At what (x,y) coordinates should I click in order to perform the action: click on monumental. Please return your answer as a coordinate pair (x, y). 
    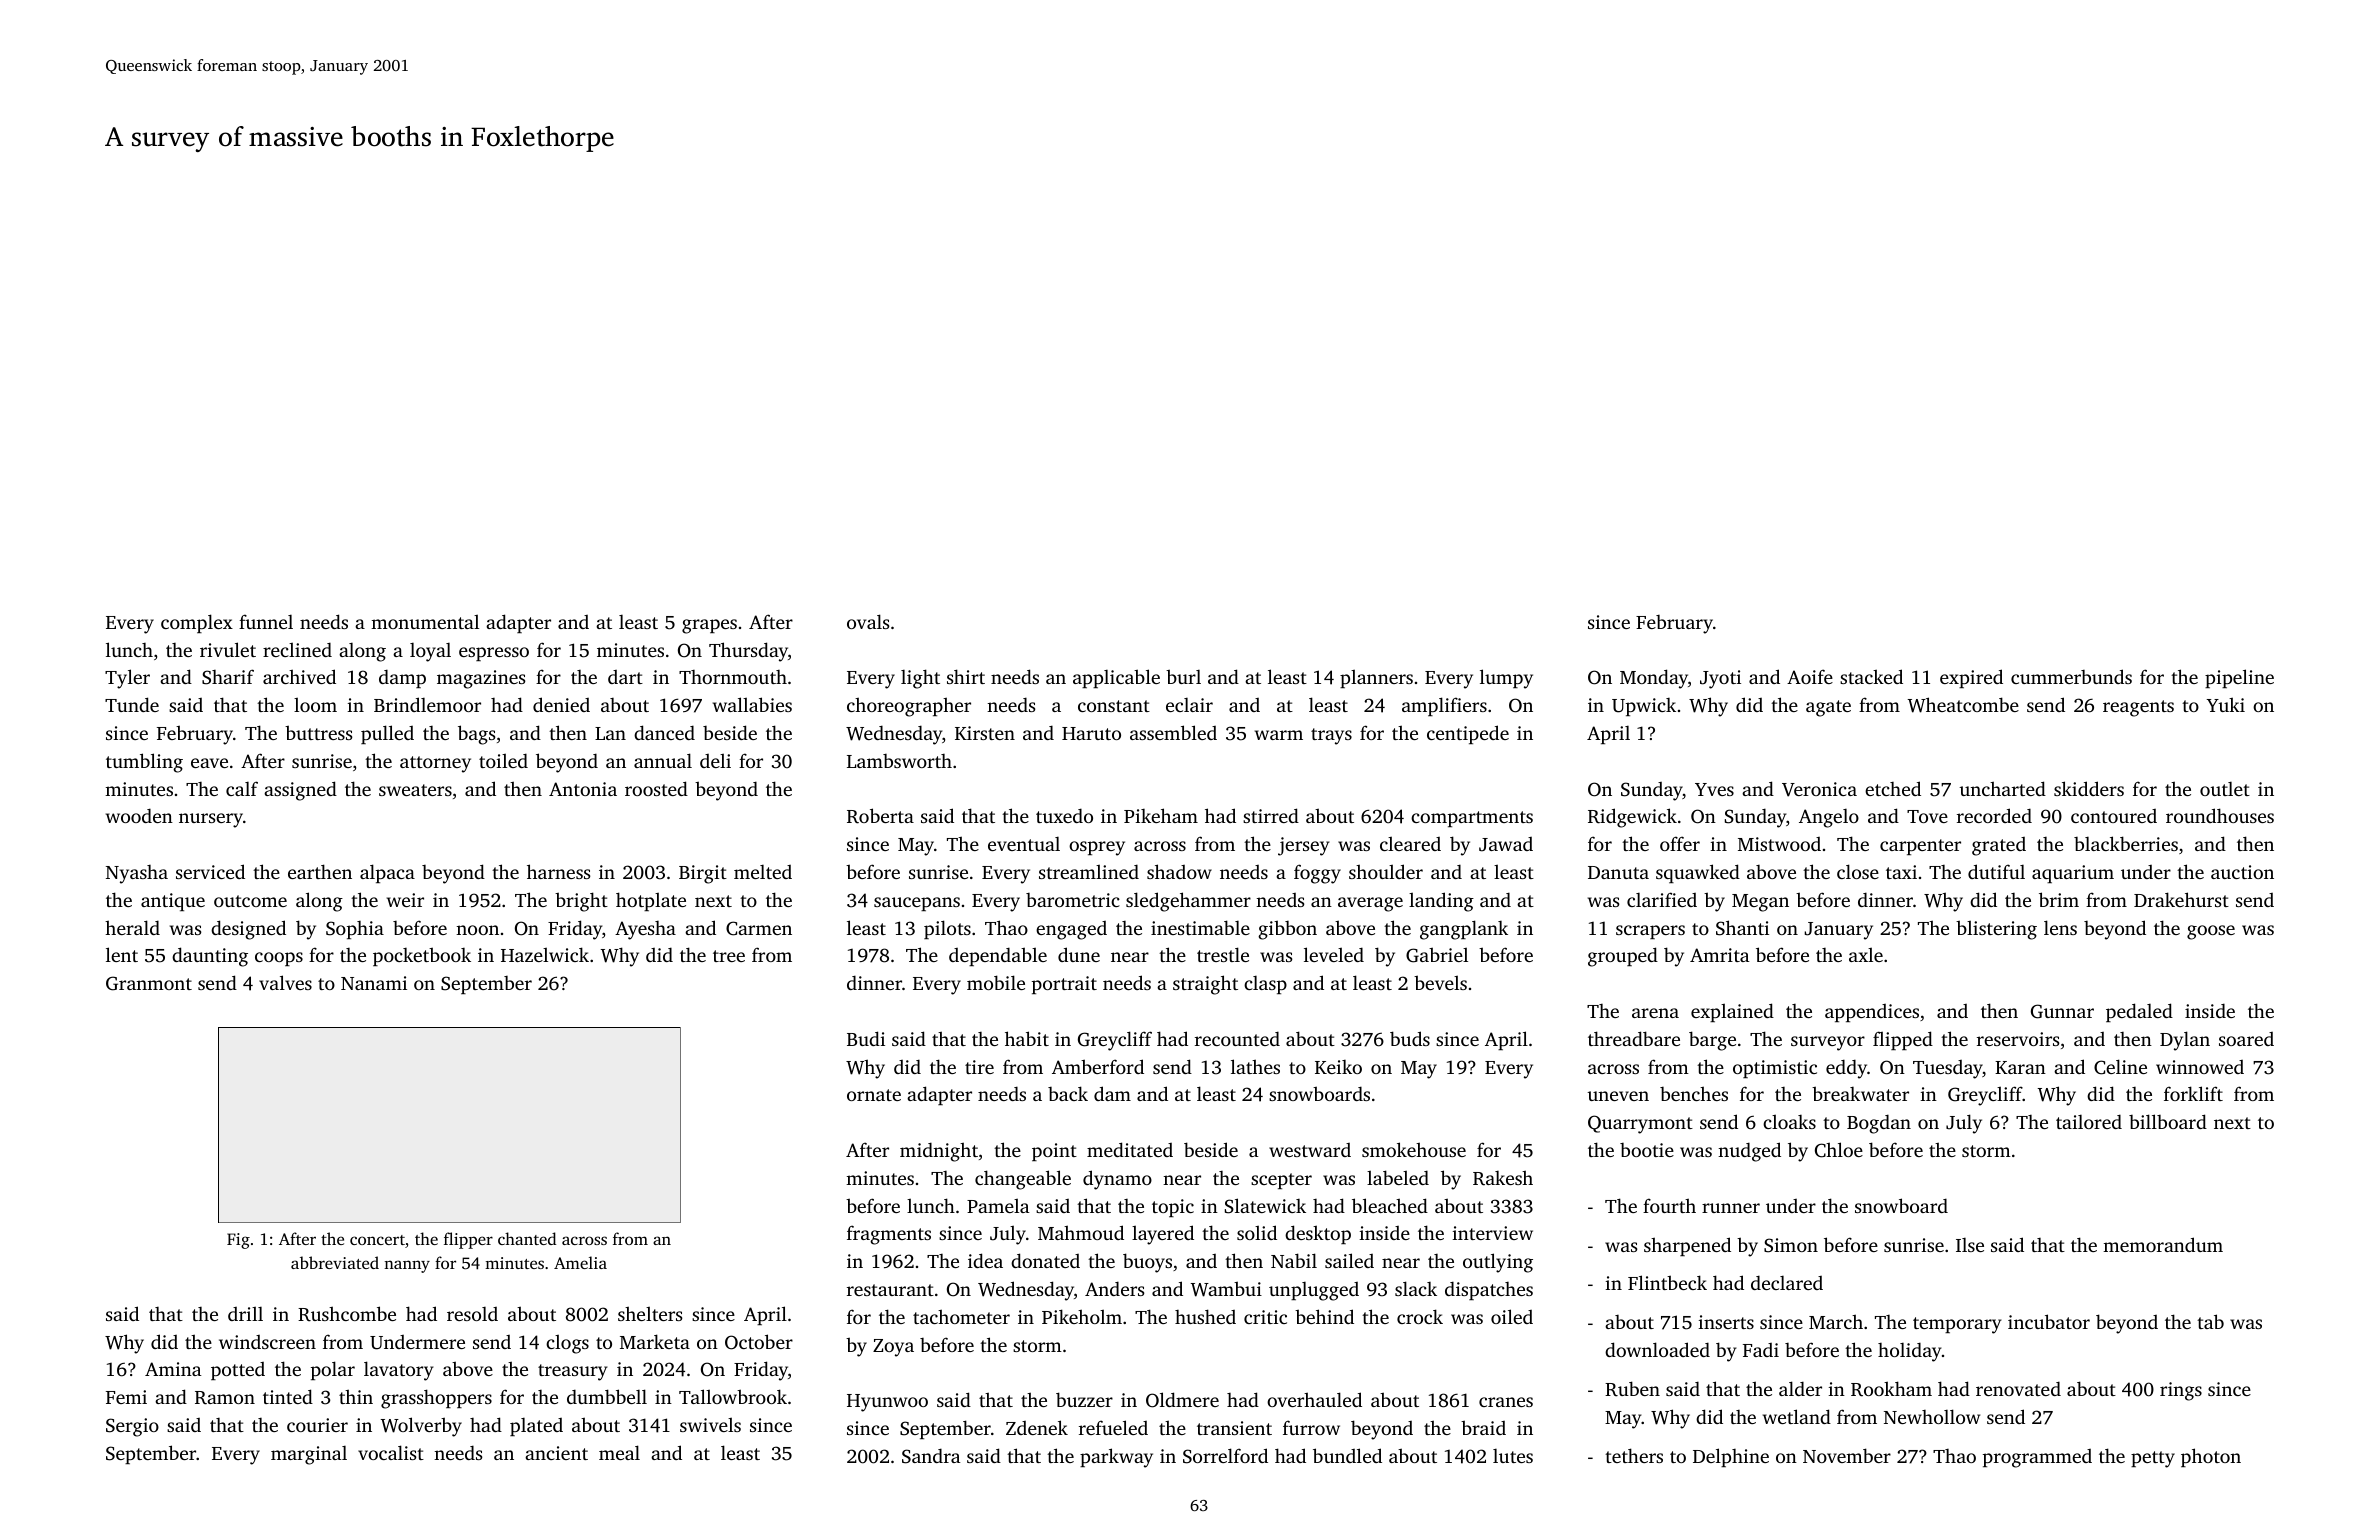
    Looking at the image, I should click on (425, 621).
